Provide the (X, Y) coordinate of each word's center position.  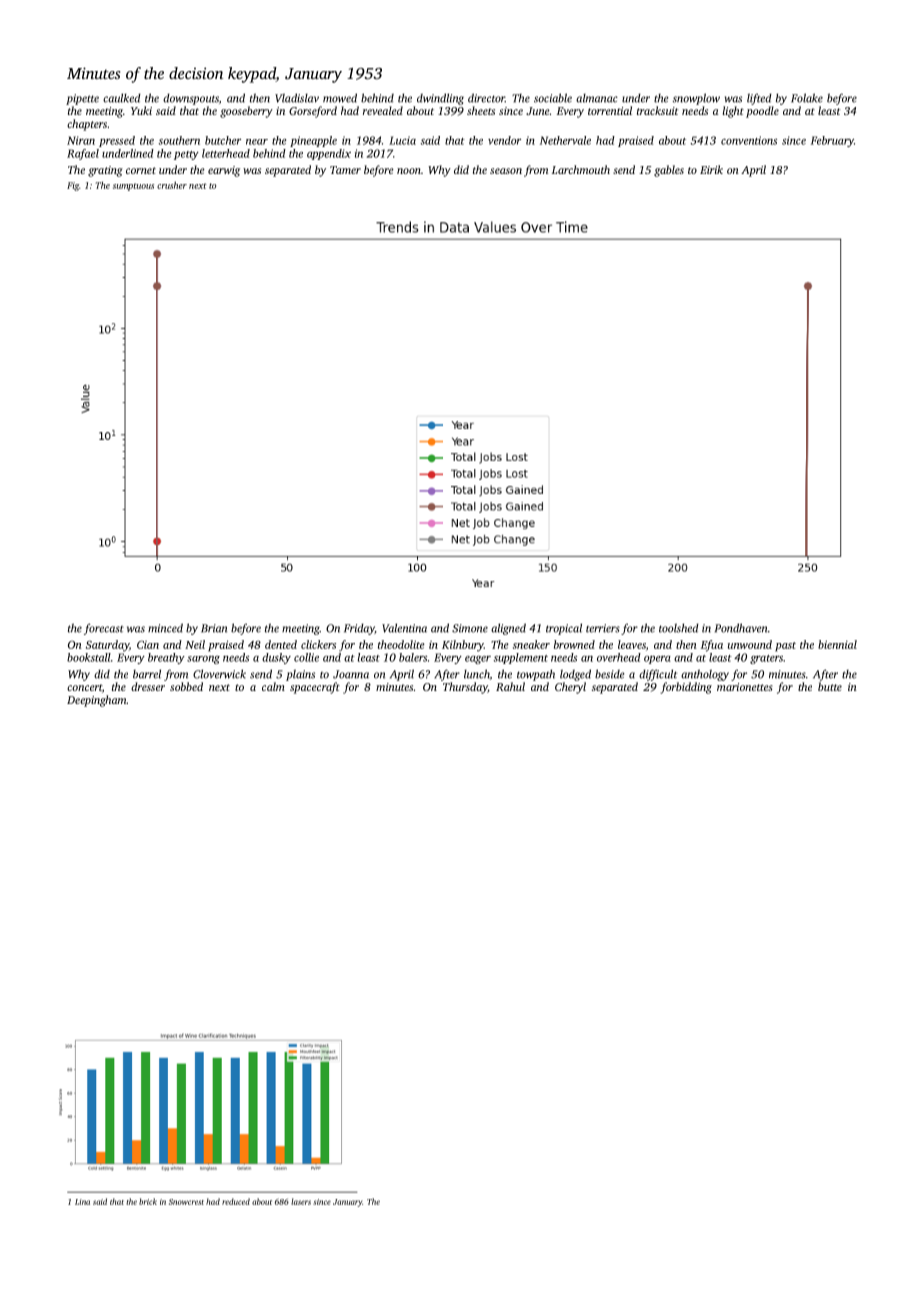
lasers (301, 1201)
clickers (318, 644)
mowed (340, 98)
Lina (82, 1202)
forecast (104, 629)
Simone (470, 628)
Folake (807, 98)
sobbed (186, 686)
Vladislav (297, 98)
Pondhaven (741, 628)
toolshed (679, 628)
